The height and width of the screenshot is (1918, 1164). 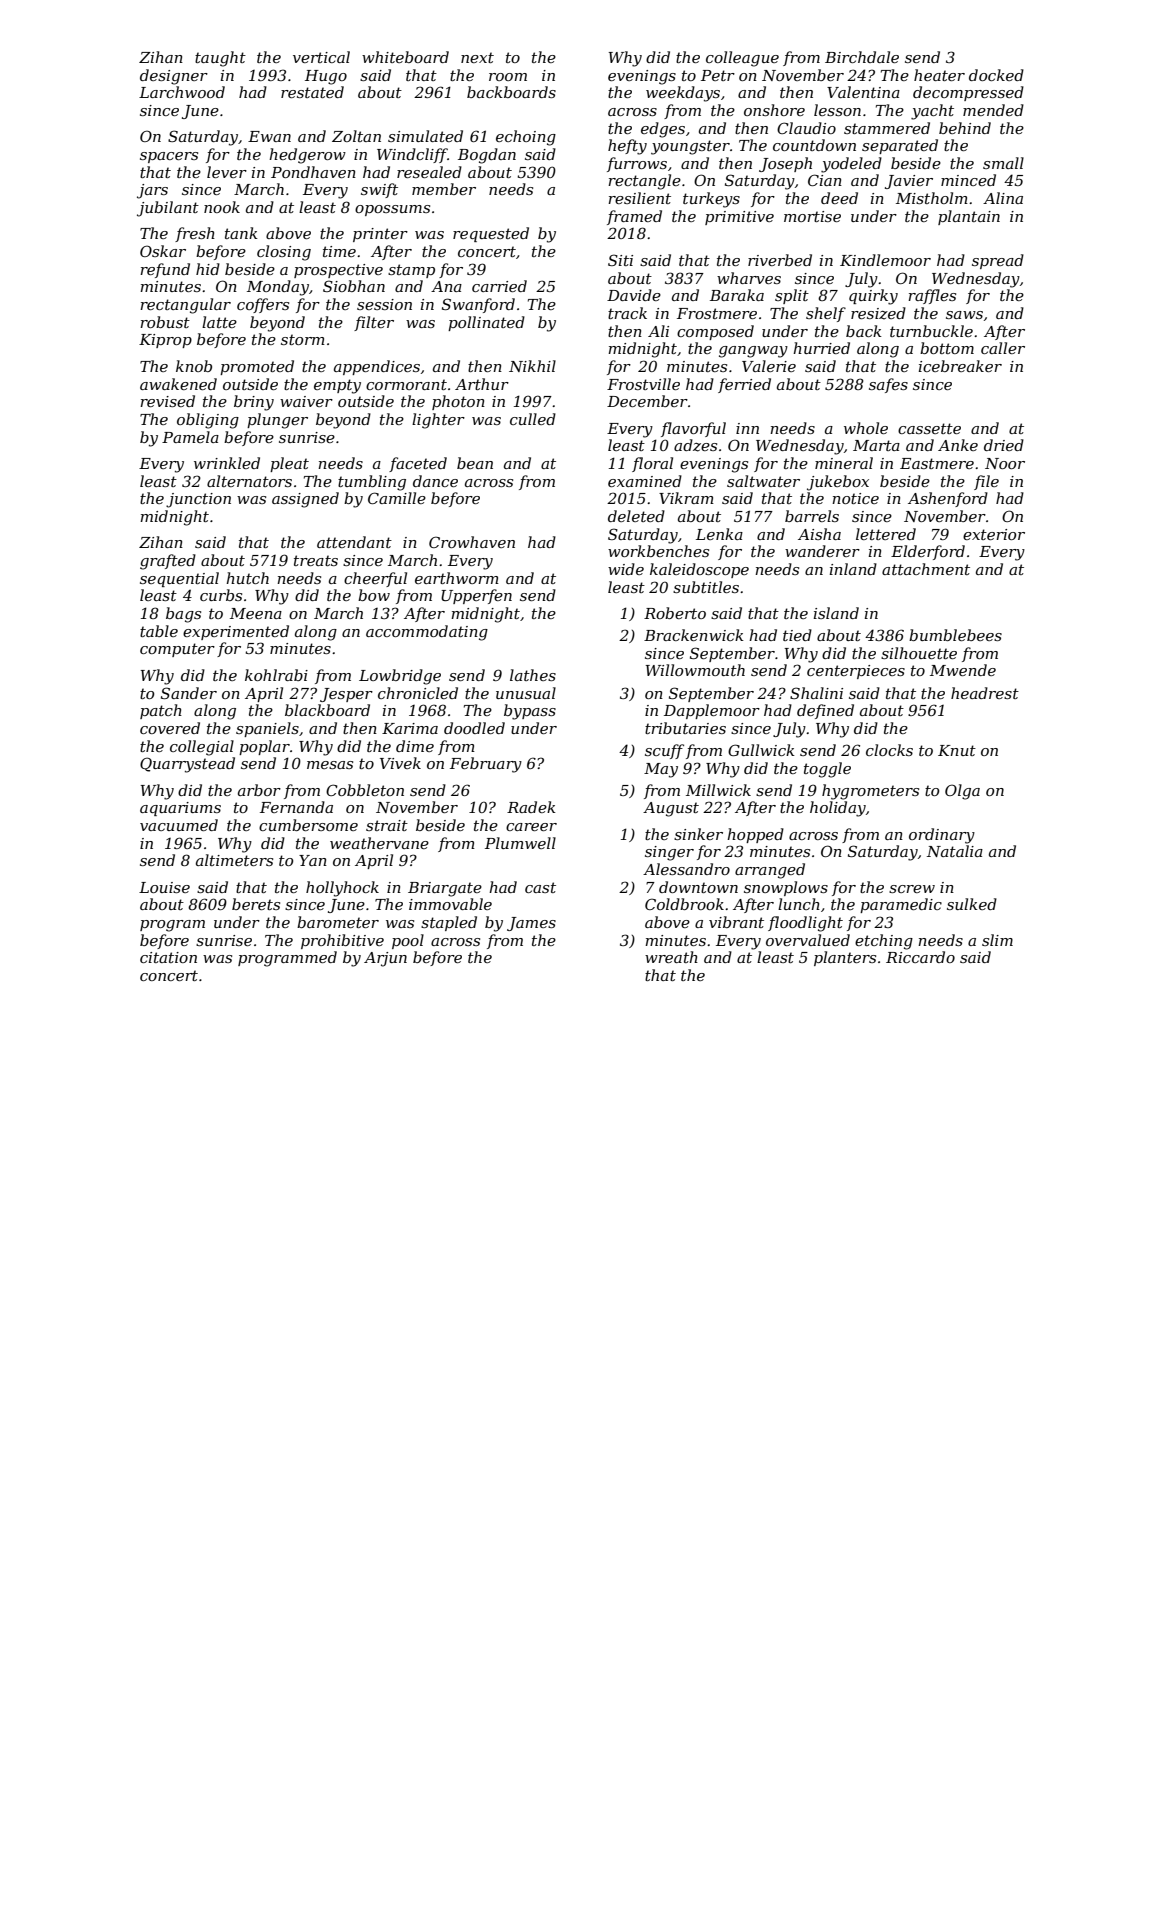 I want to click on room, so click(x=508, y=77).
